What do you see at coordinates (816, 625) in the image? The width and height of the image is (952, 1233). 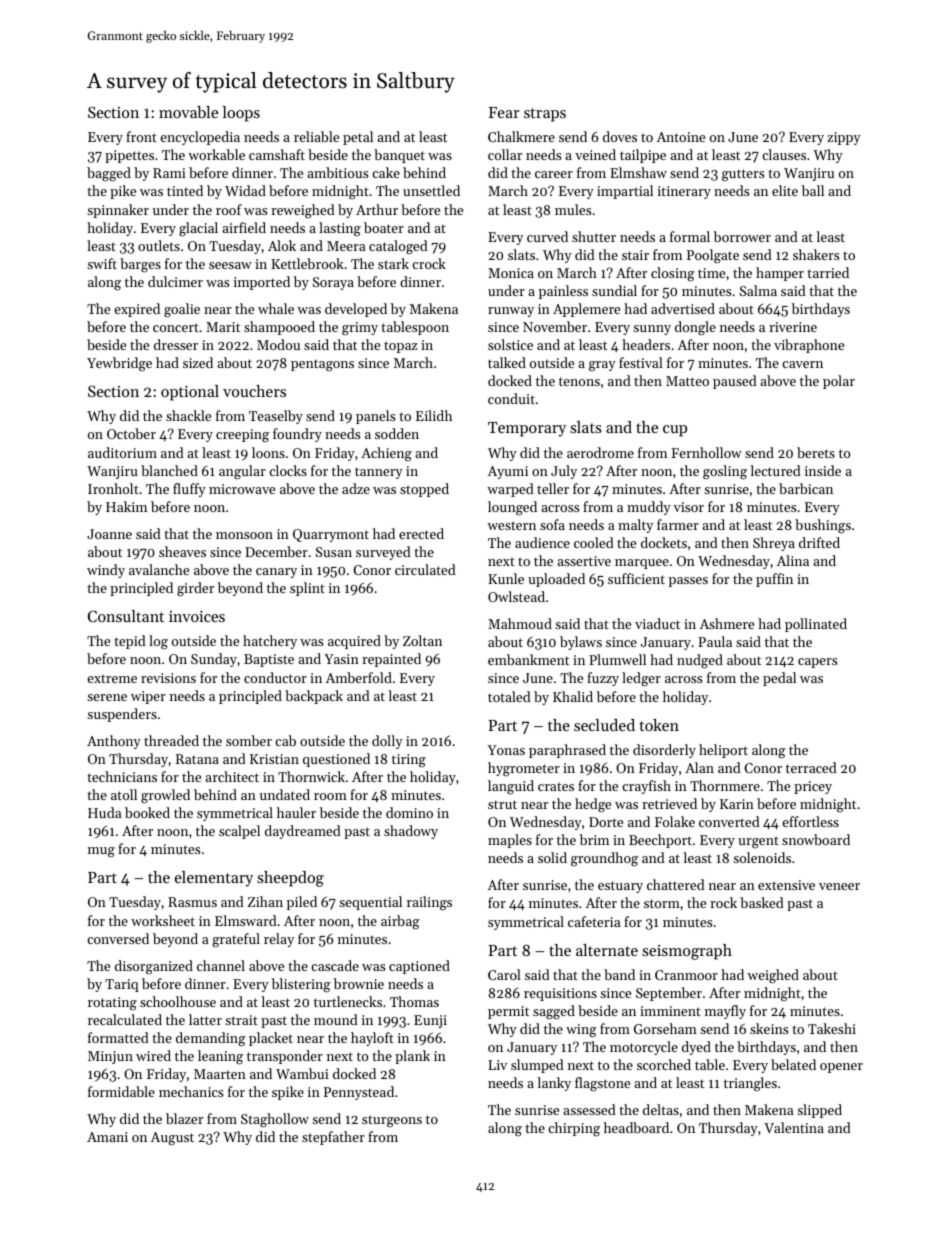 I see `pollinated` at bounding box center [816, 625].
